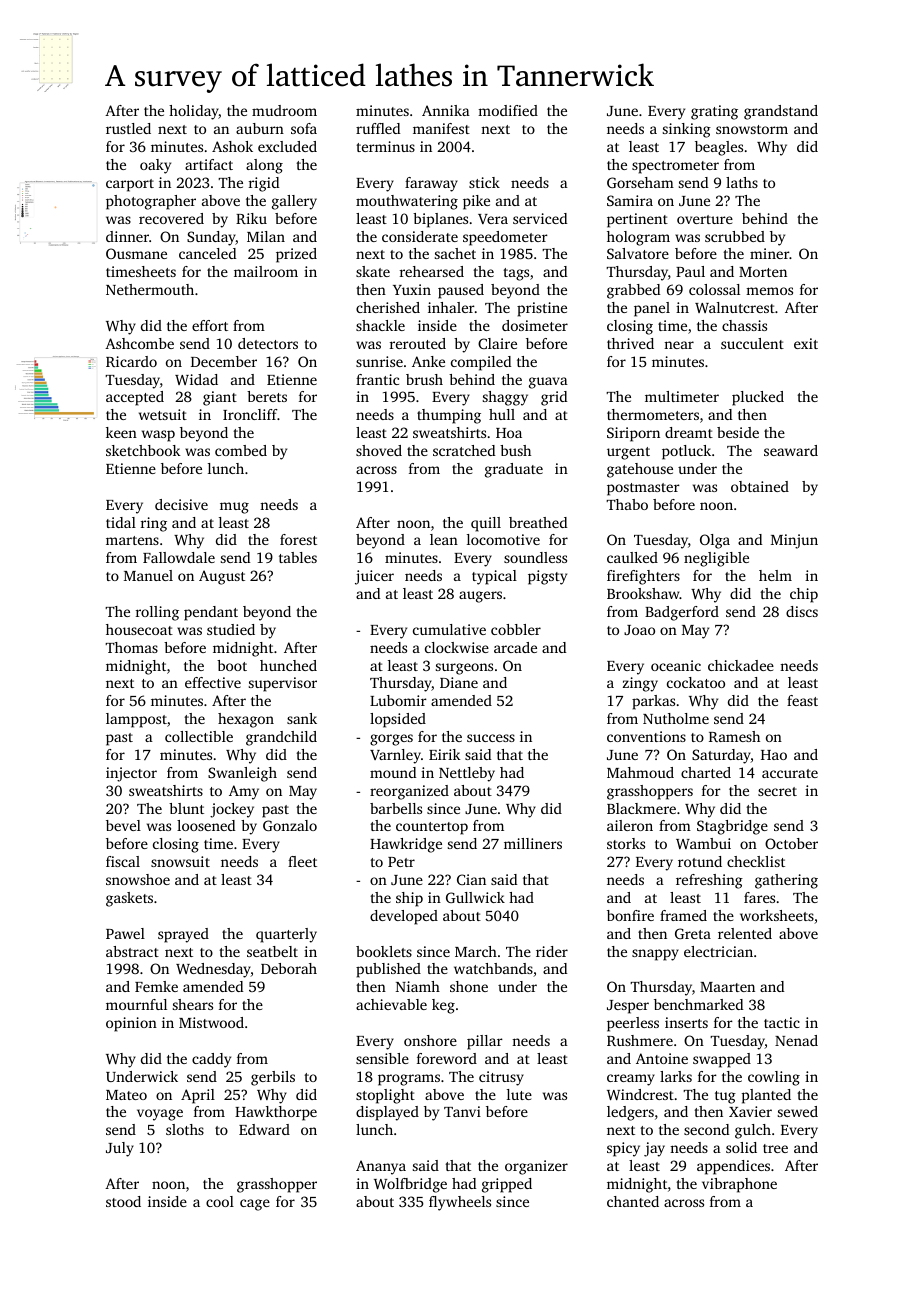 This page has width=924, height=1308. I want to click on vibraphone, so click(739, 1185).
